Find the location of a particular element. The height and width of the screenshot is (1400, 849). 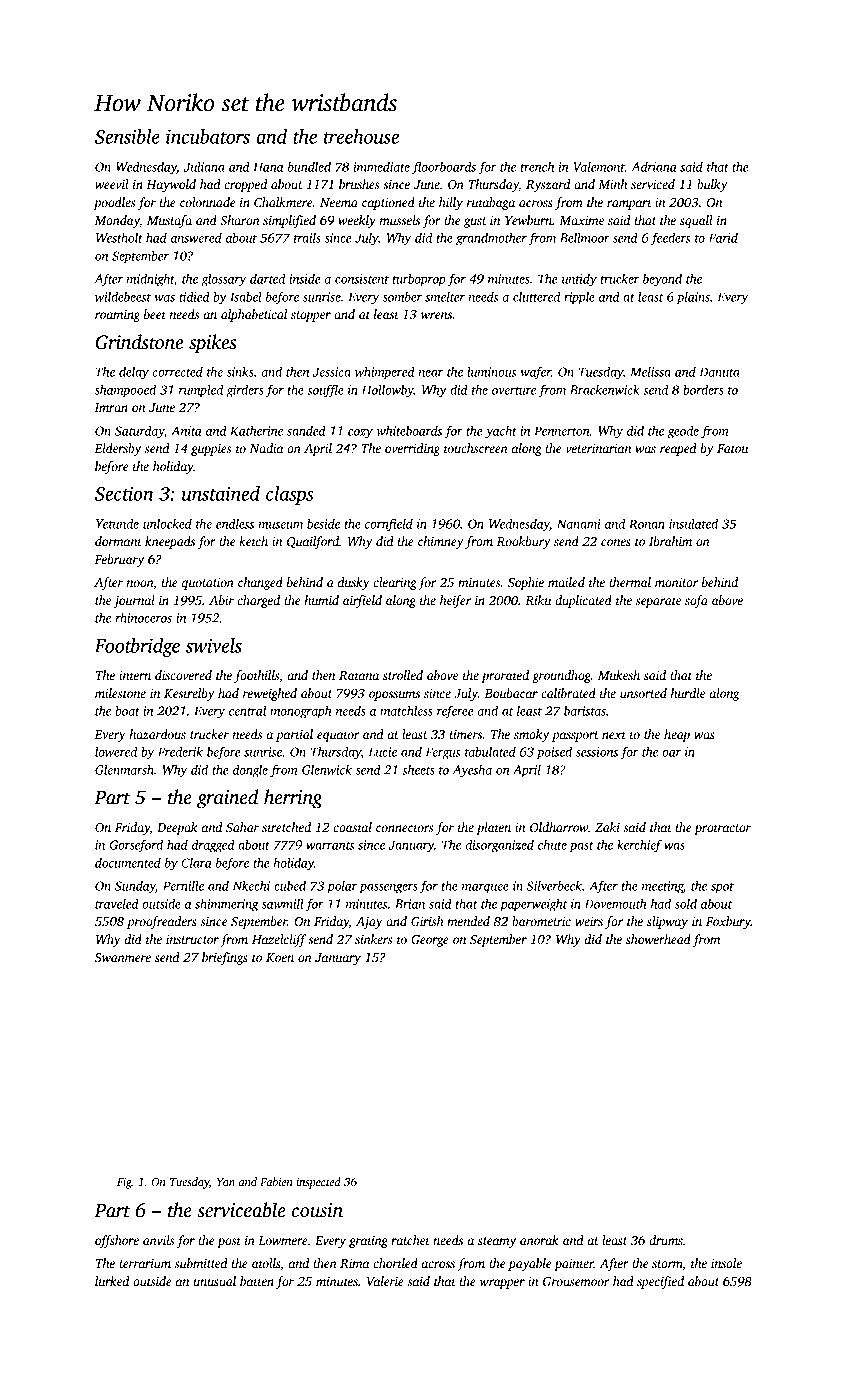

Fatou is located at coordinates (732, 448).
